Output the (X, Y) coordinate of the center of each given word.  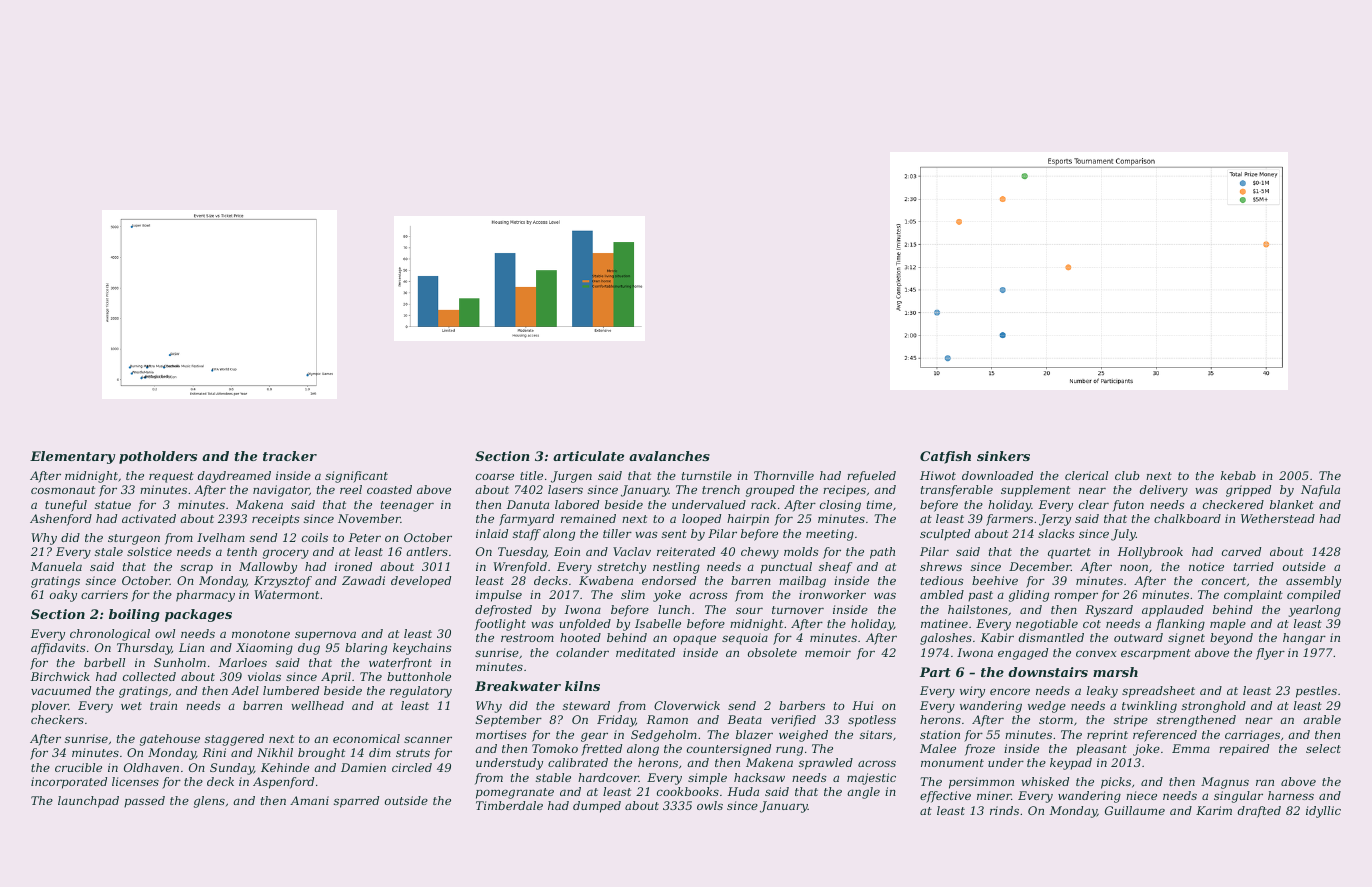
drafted (1259, 812)
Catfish (945, 457)
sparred (356, 802)
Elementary (72, 457)
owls (710, 805)
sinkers (1003, 456)
